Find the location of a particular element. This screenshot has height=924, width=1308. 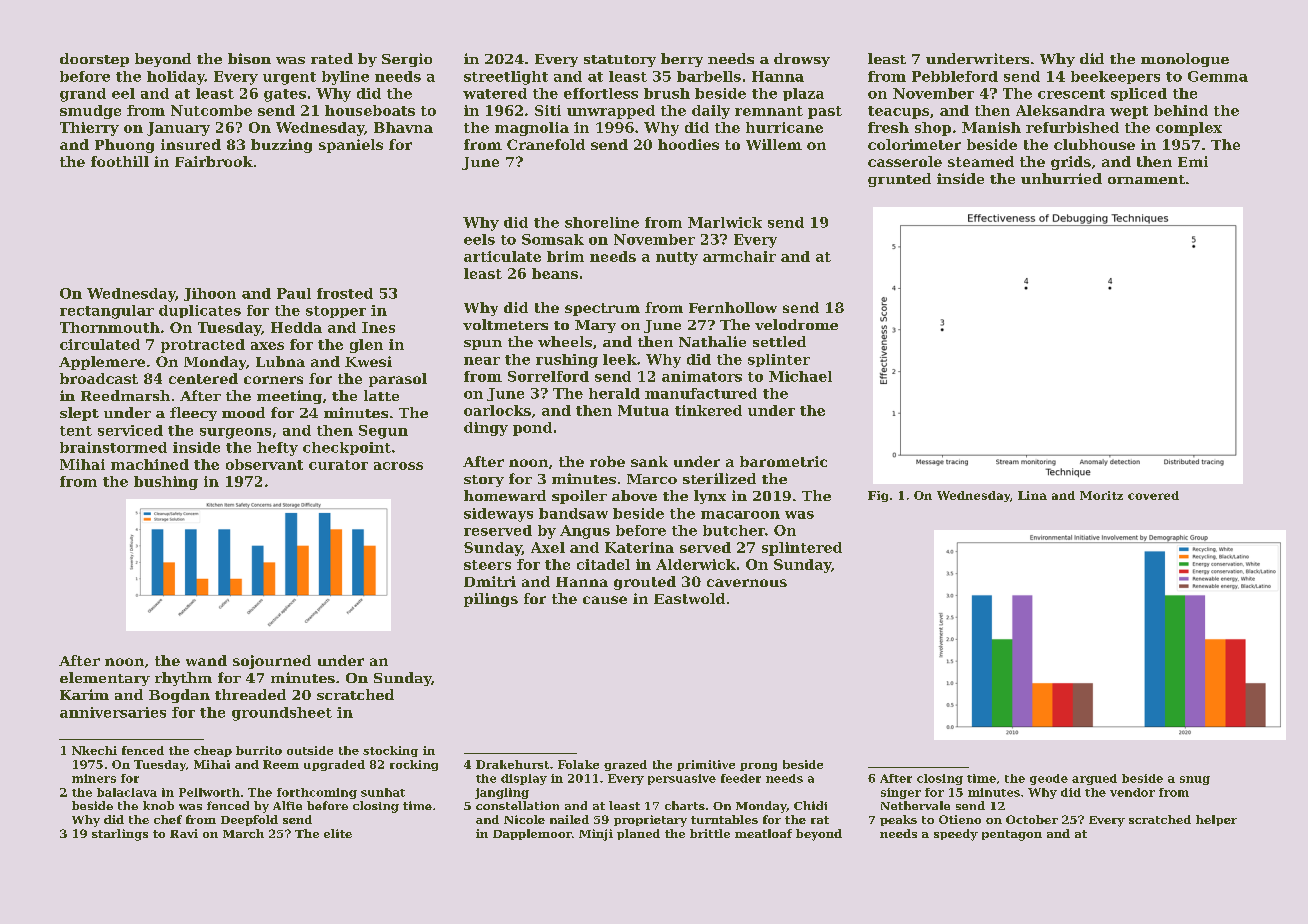

Fernhollow is located at coordinates (733, 307).
